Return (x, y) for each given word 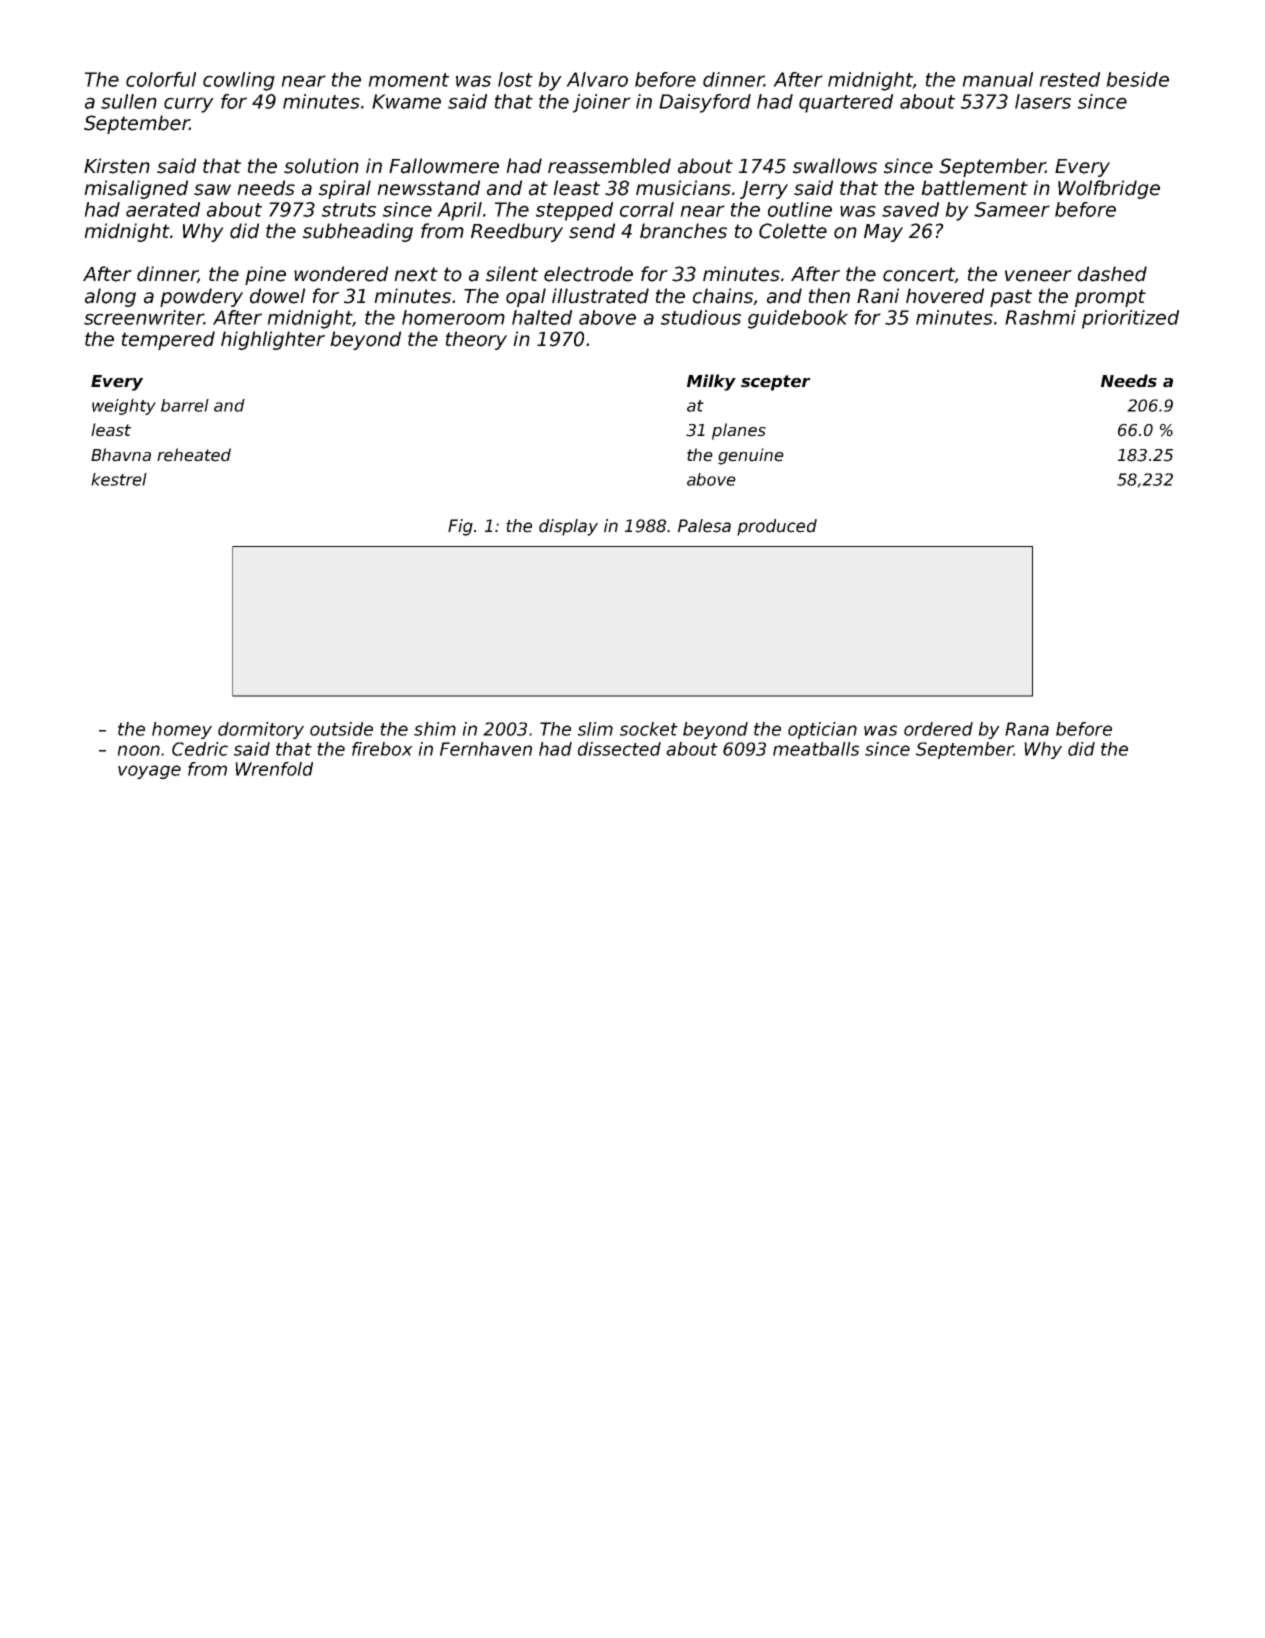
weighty (124, 407)
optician (822, 730)
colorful (161, 79)
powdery (201, 297)
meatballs (816, 749)
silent (512, 274)
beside (1137, 79)
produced (777, 527)
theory (476, 340)
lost (515, 79)
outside (341, 729)
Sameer (1012, 209)
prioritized (1130, 319)
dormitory (261, 730)
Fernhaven (486, 749)
